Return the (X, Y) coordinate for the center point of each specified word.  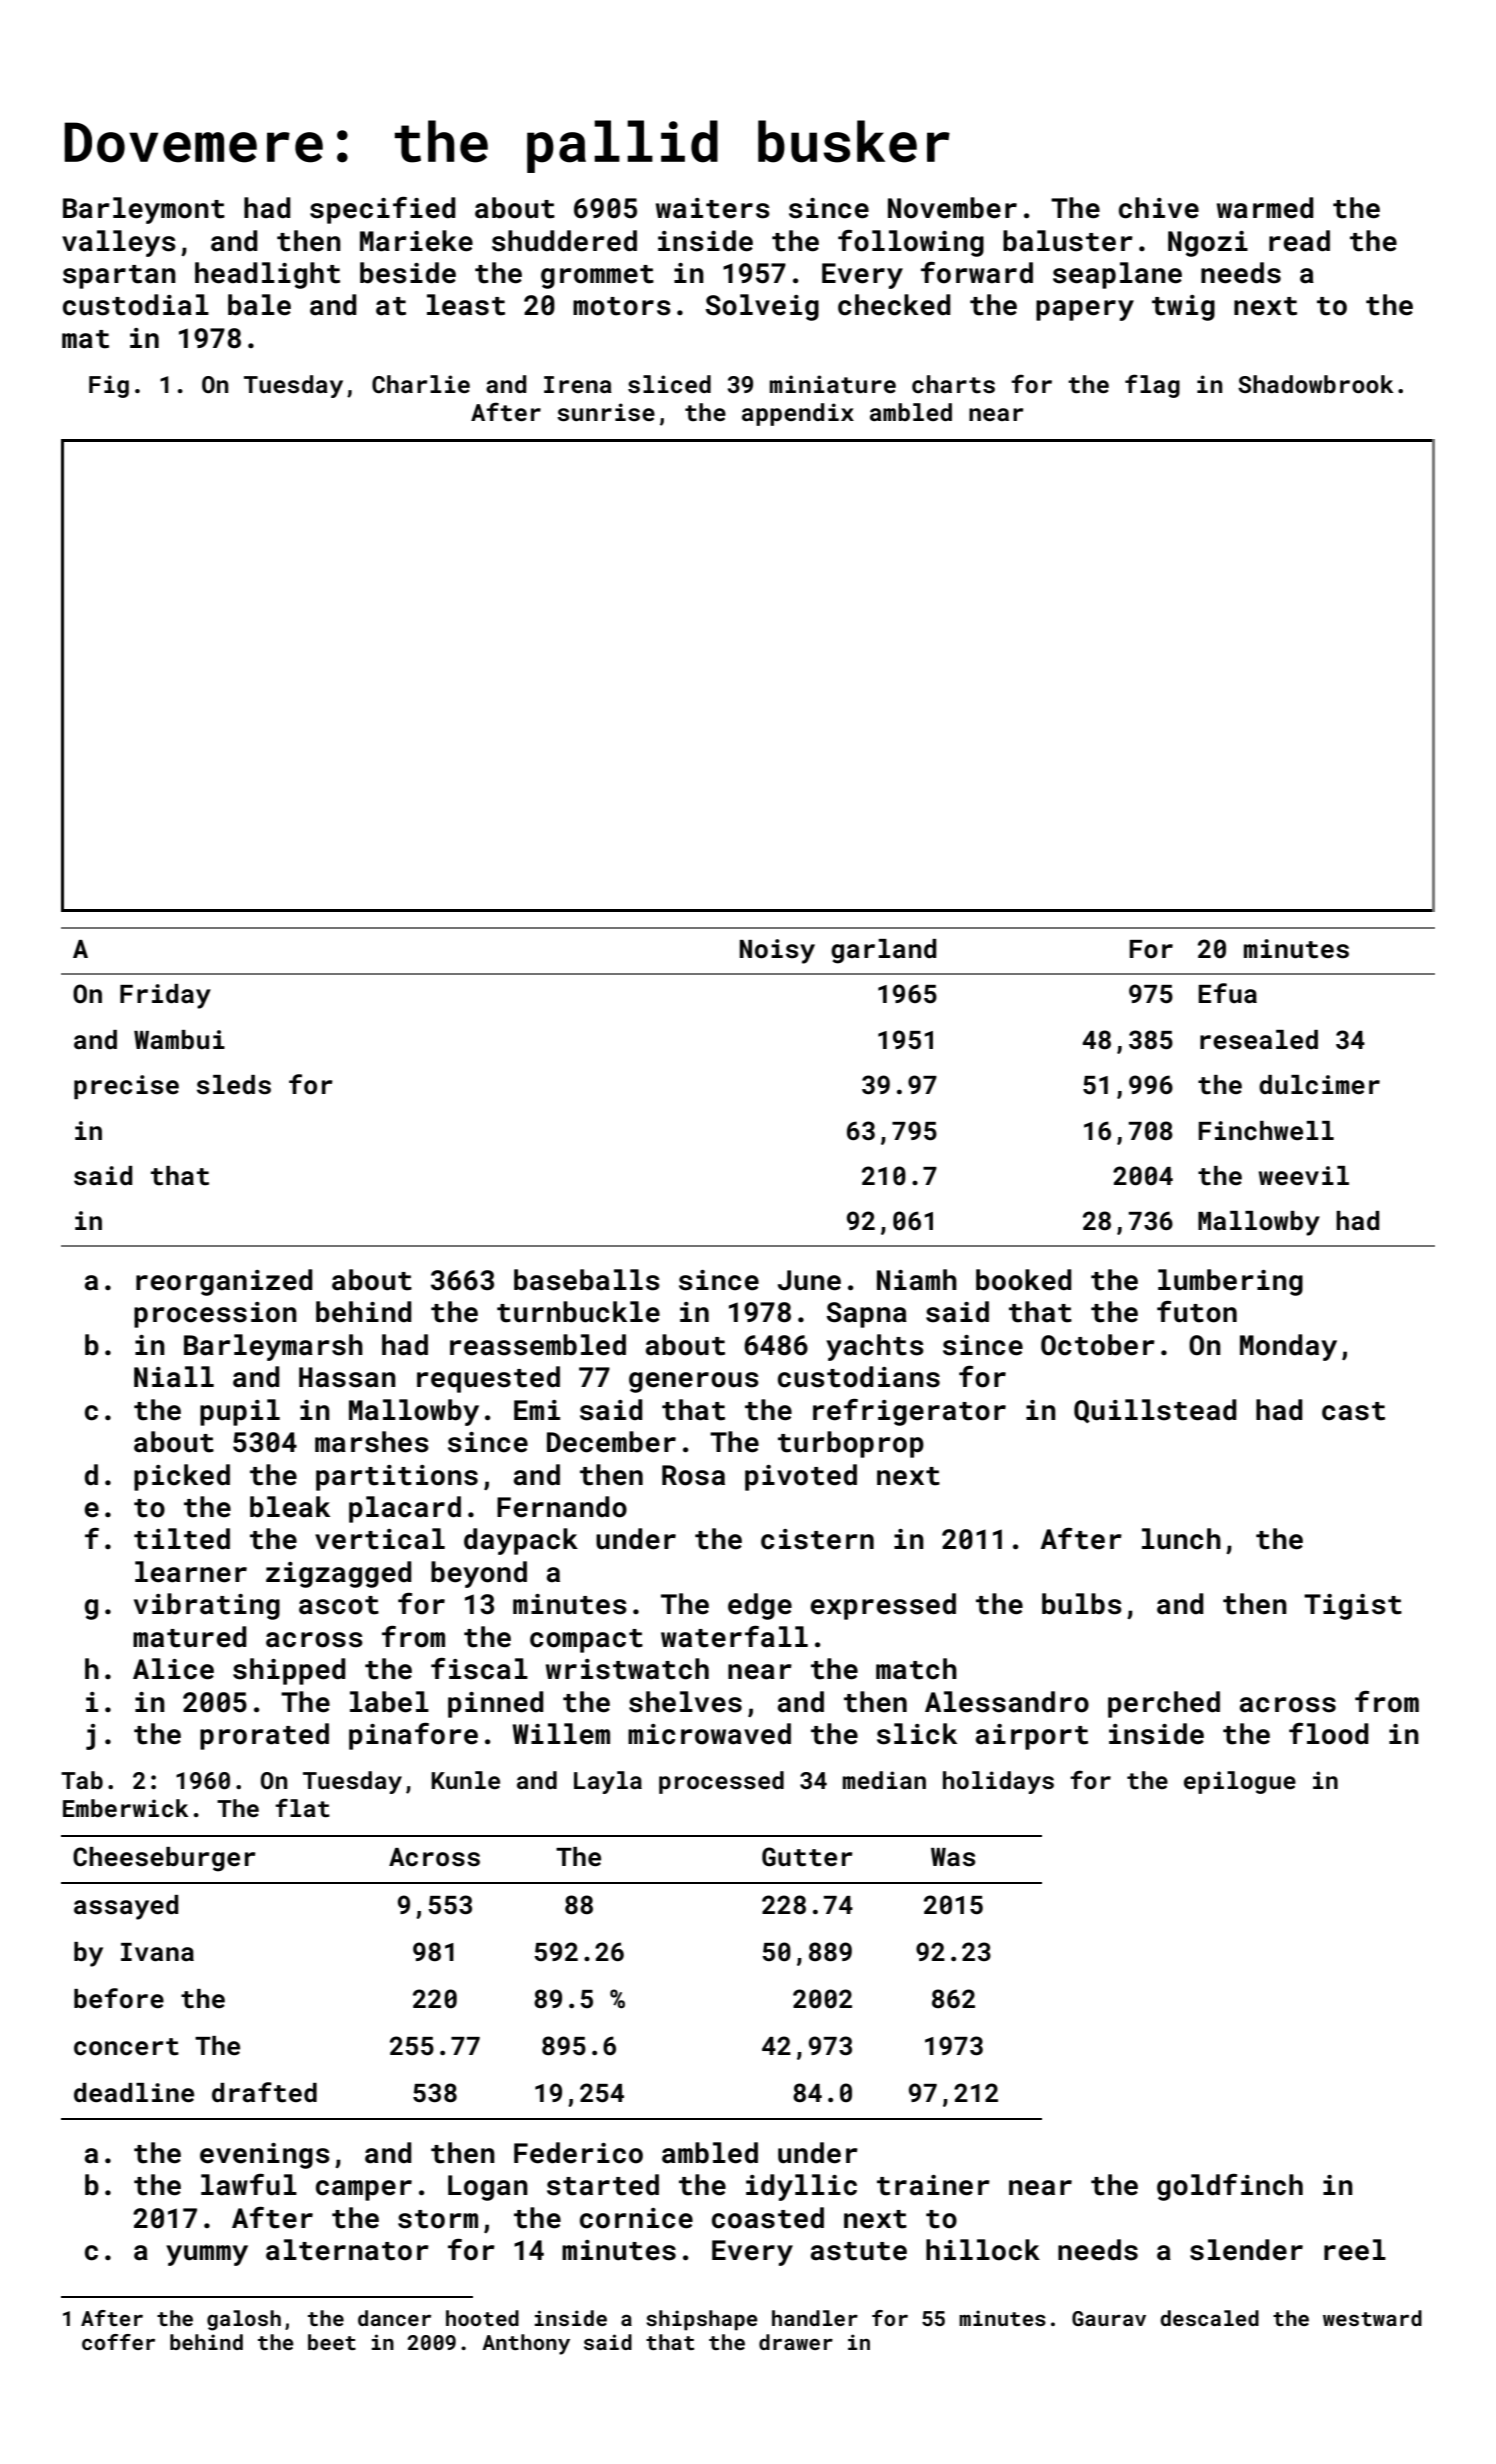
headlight (267, 275)
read (1299, 241)
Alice (173, 1669)
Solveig (762, 307)
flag (1152, 386)
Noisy (777, 951)
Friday (165, 996)
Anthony (526, 2344)
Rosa (693, 1475)
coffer (118, 2342)
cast (1353, 1411)
